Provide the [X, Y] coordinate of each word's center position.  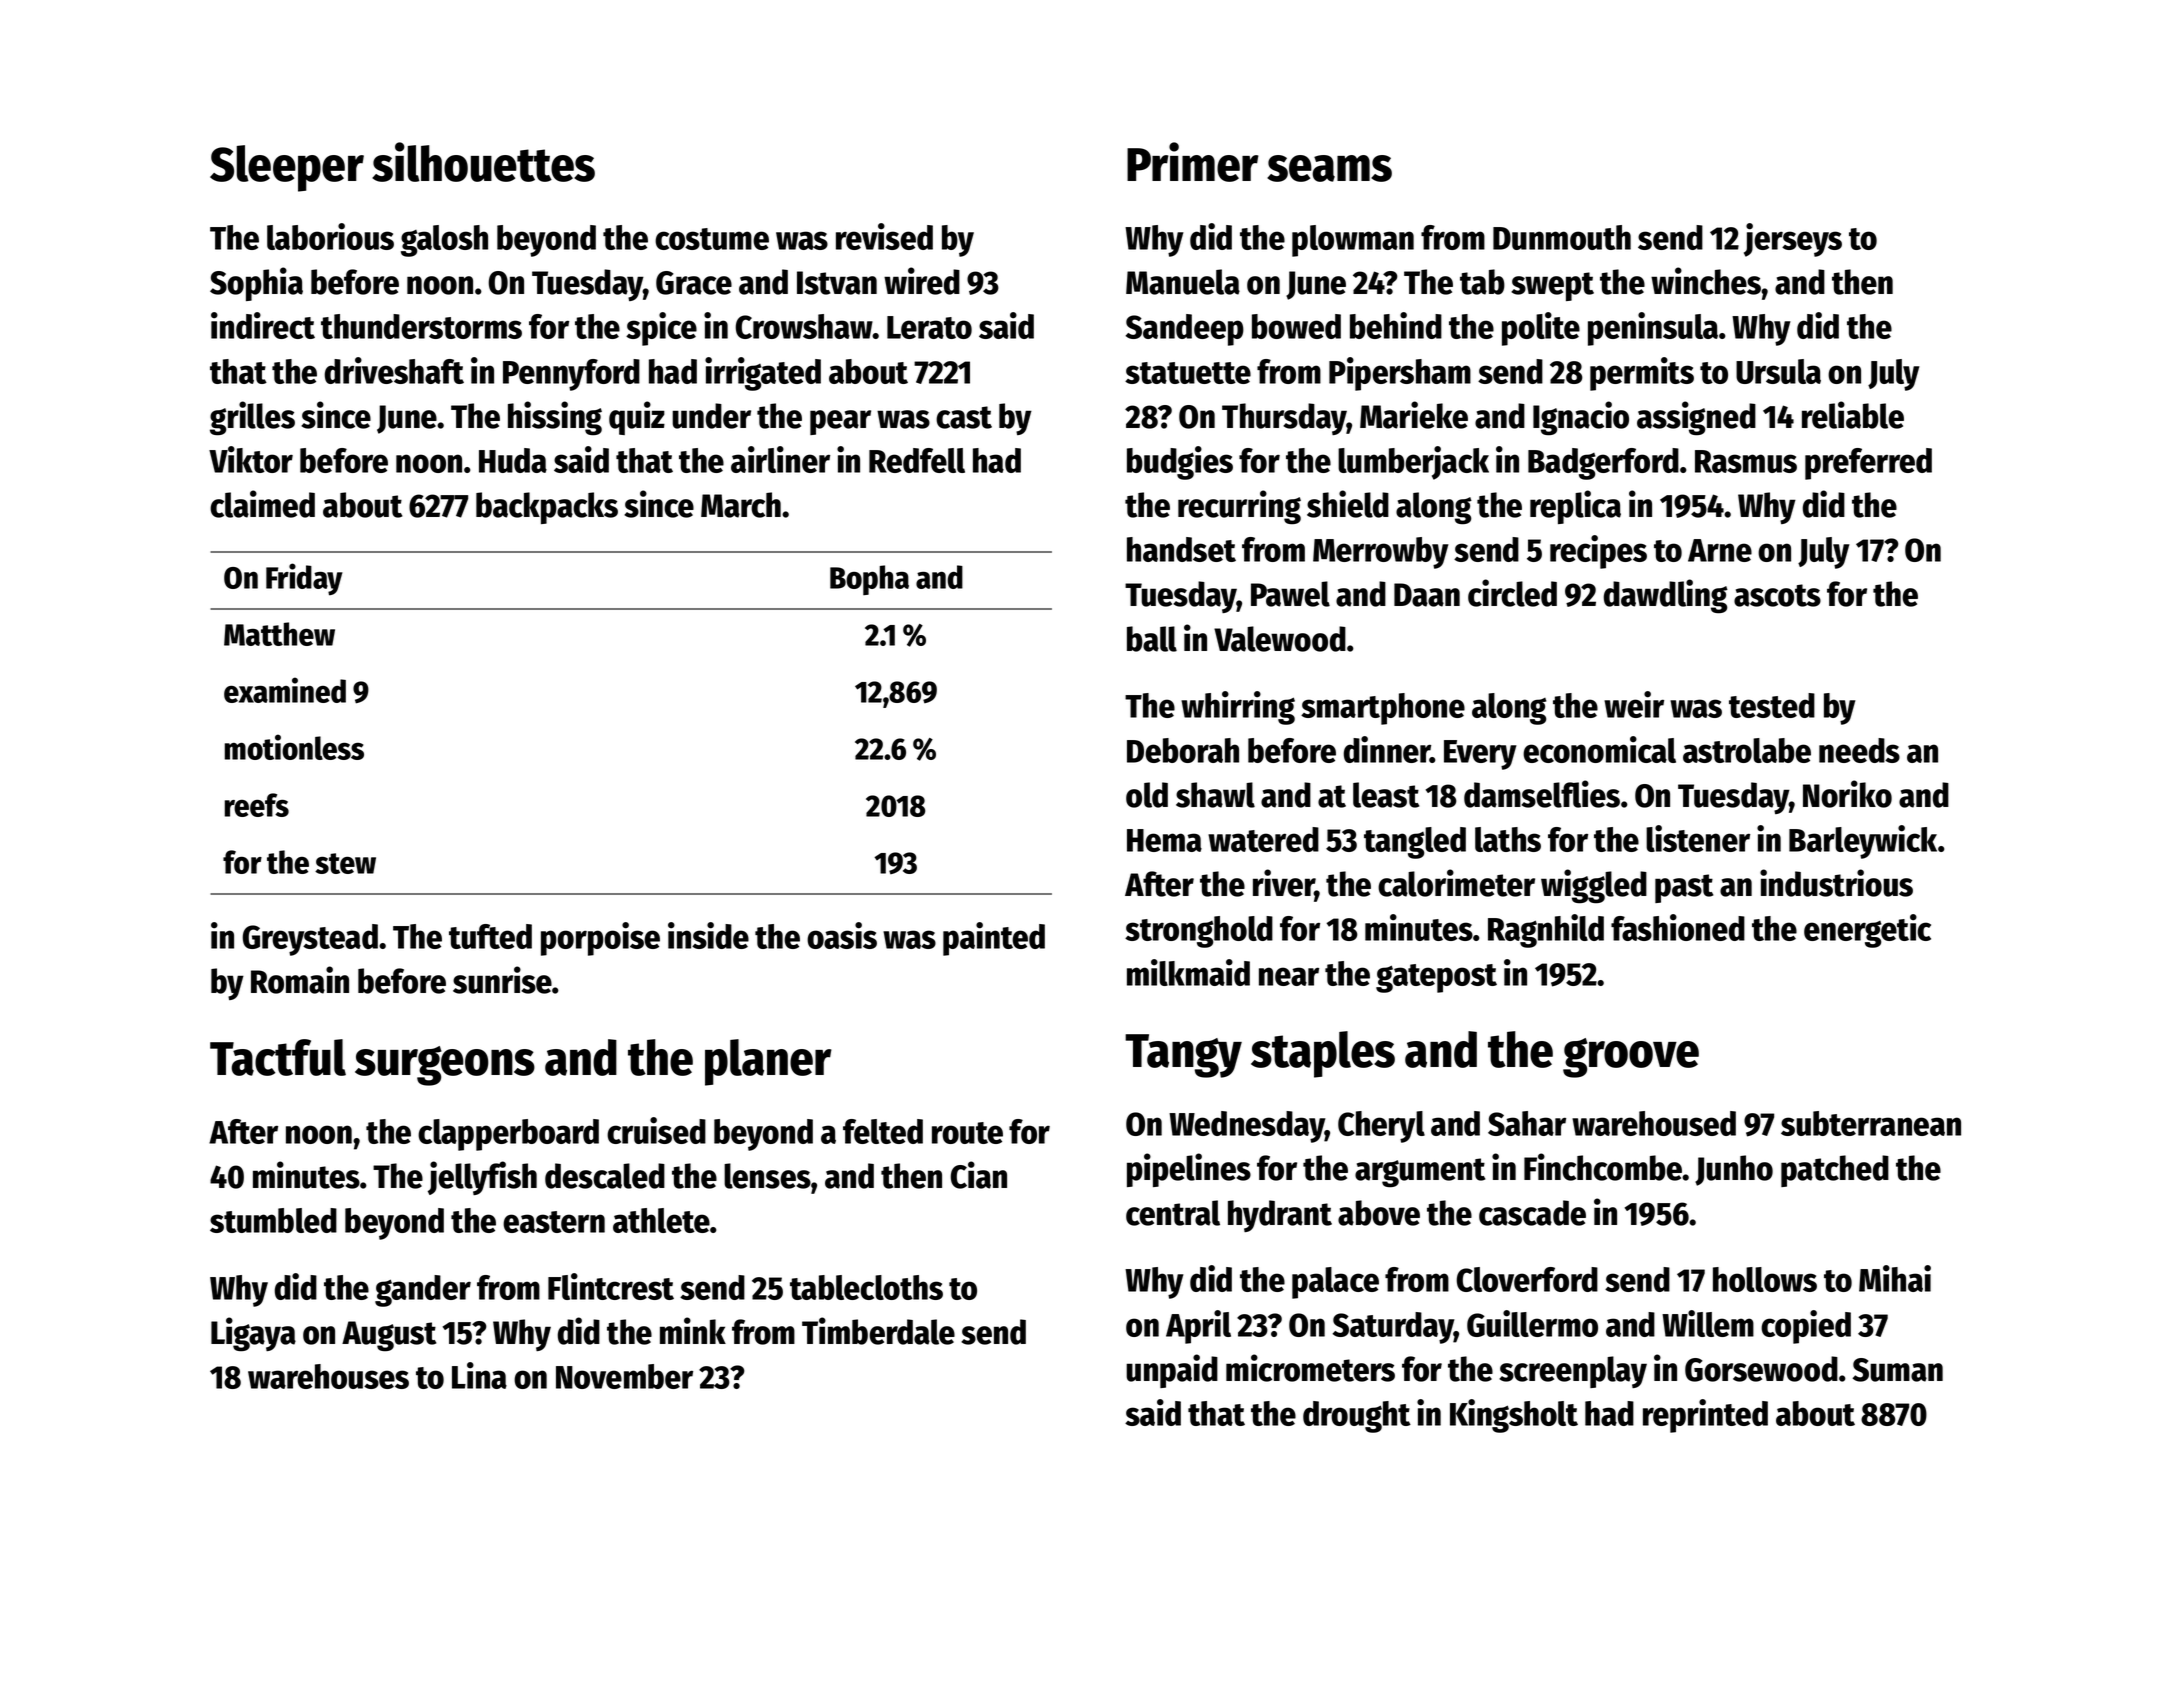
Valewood [1280, 639]
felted [883, 1131]
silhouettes [483, 162]
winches [1706, 281]
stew [345, 863]
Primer [1193, 162]
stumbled [273, 1220]
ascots [1777, 595]
